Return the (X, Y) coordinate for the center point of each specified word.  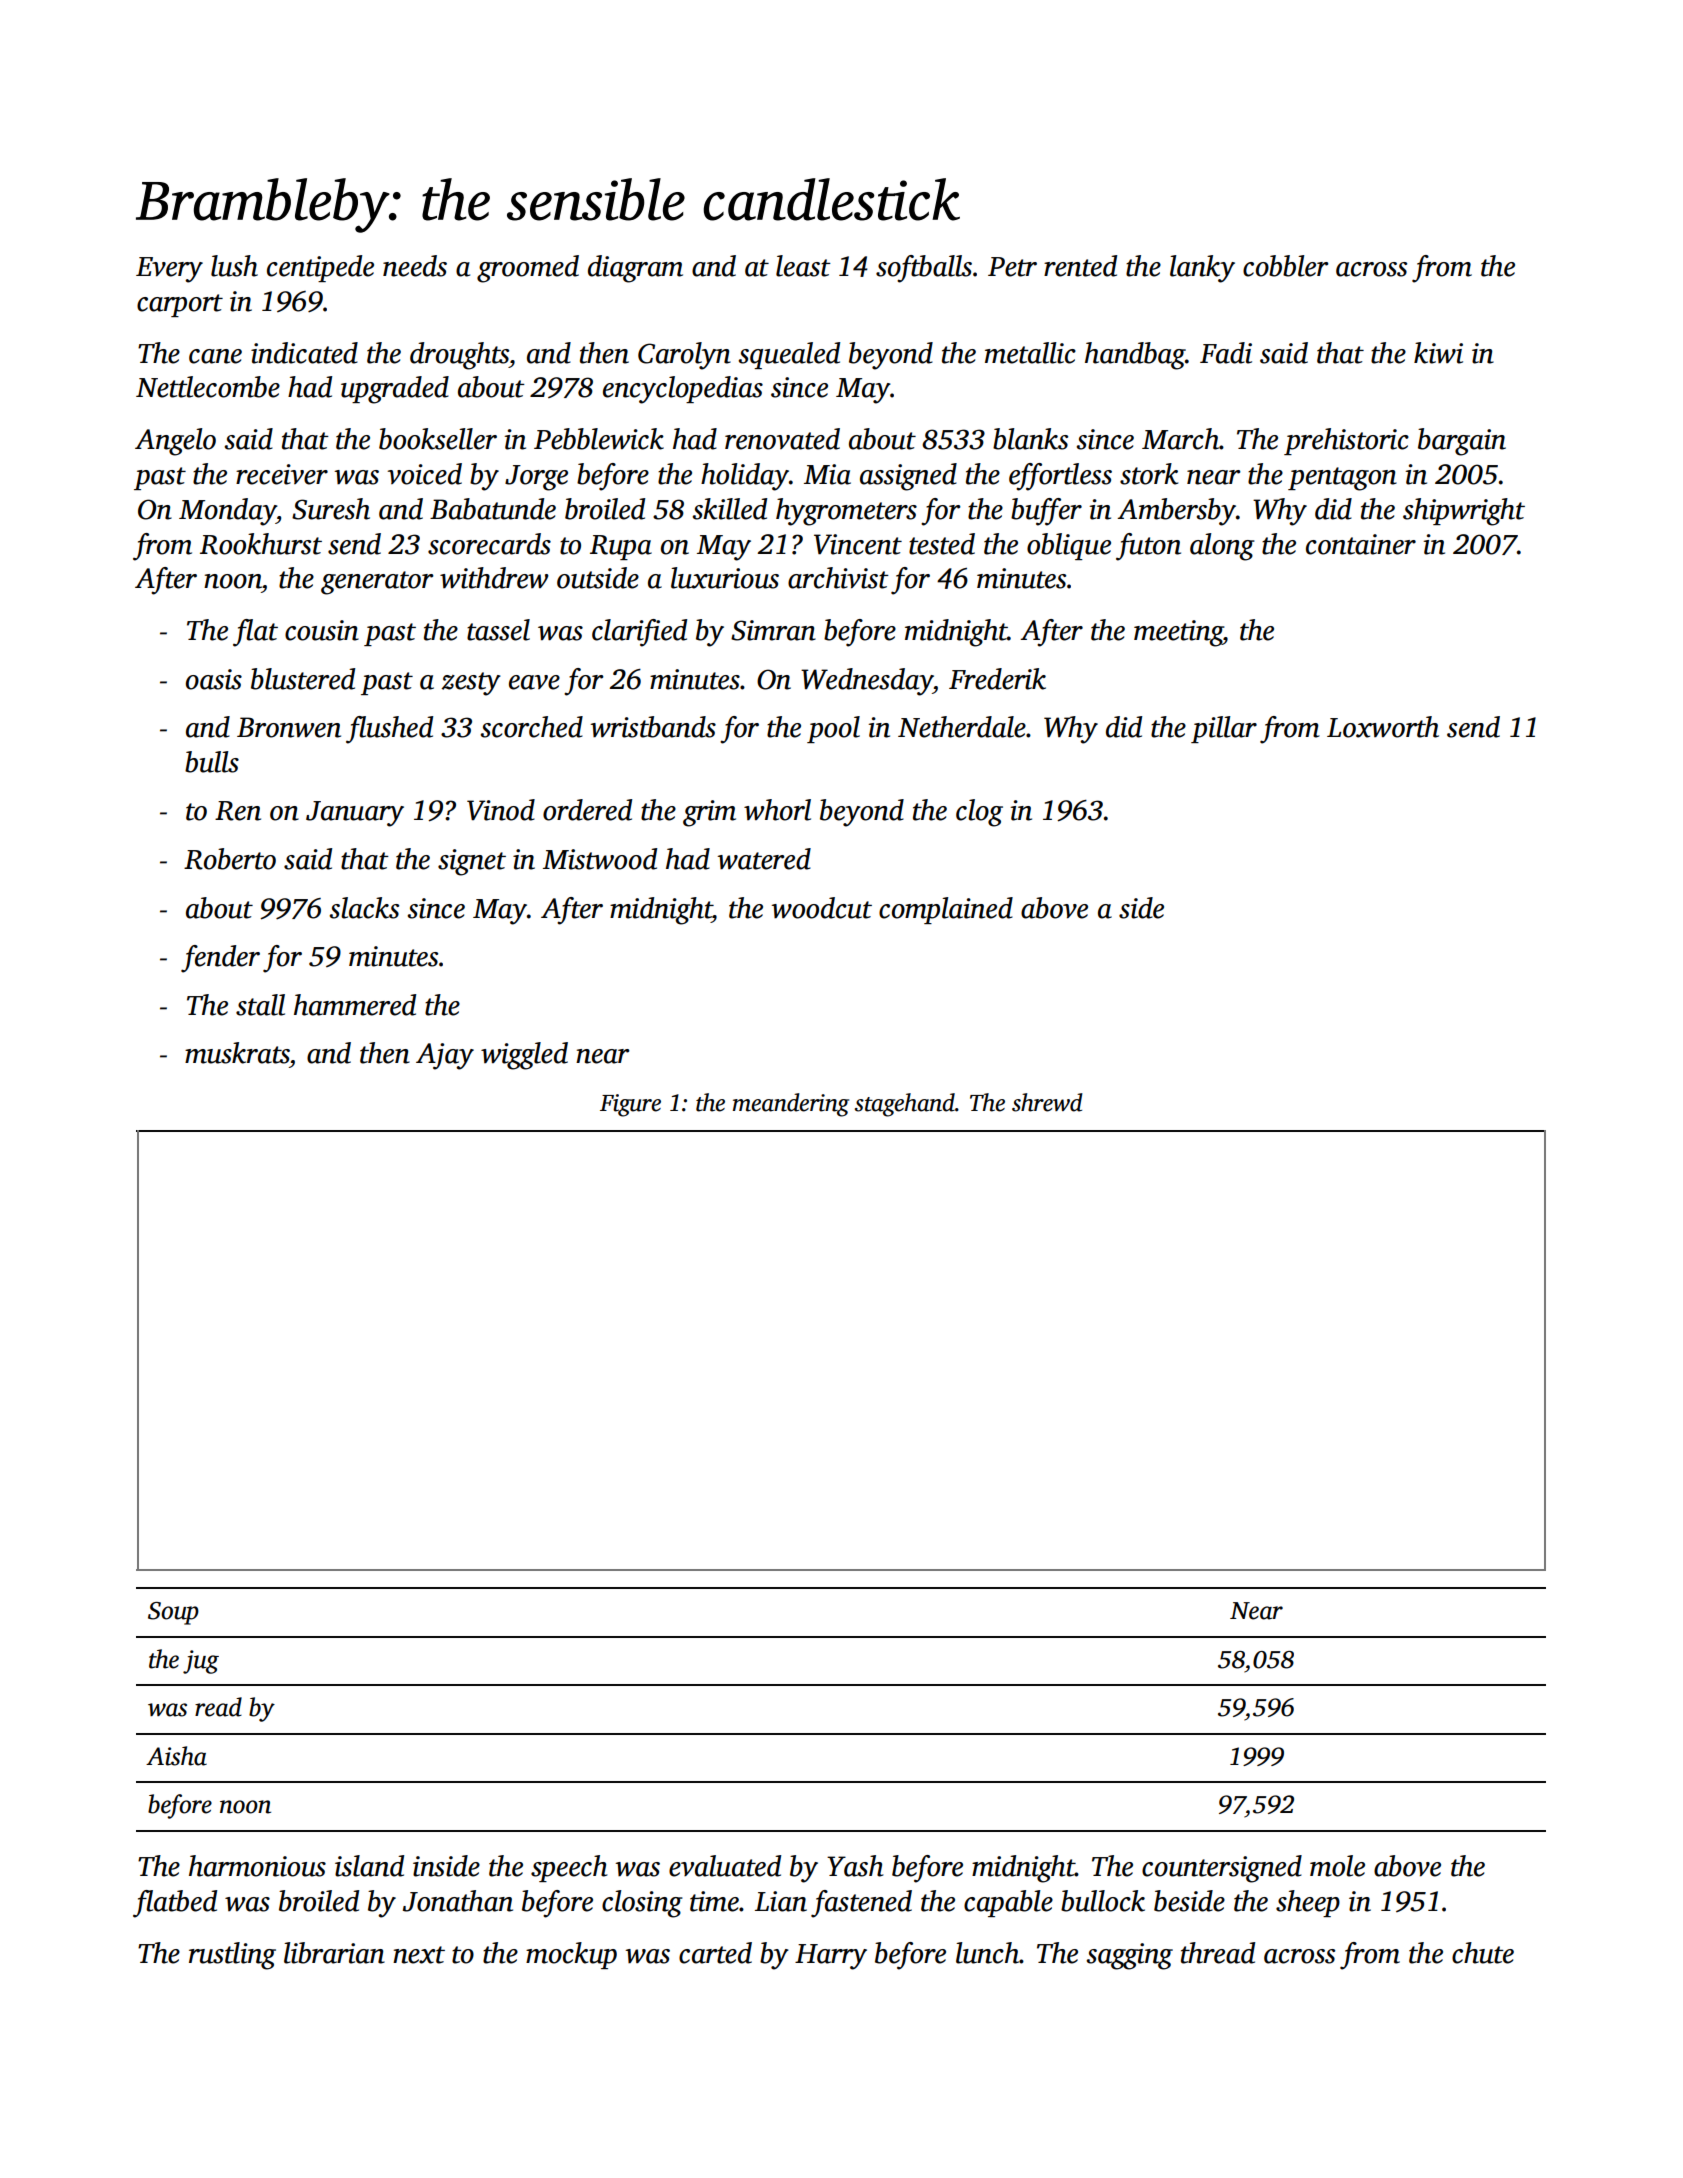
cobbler (1285, 266)
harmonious (257, 1866)
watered (764, 859)
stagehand (905, 1105)
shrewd (1047, 1102)
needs (415, 266)
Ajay (445, 1056)
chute (1483, 1953)
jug (201, 1662)
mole (1337, 1866)
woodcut (821, 908)
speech (569, 1868)
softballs (924, 269)
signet (472, 862)
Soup (173, 1613)
